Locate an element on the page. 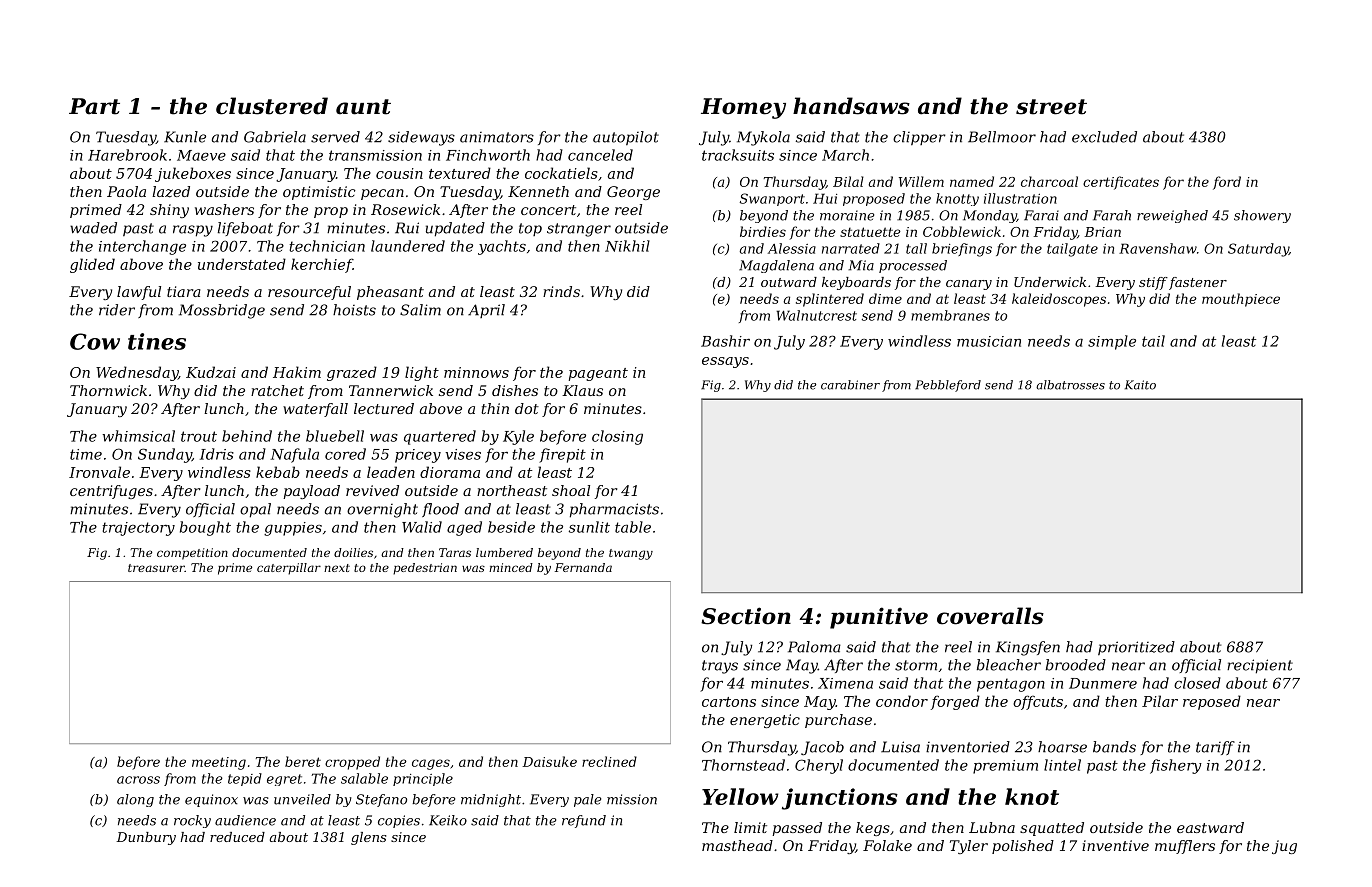 The width and height of the document is (1372, 887). clustered is located at coordinates (272, 106).
